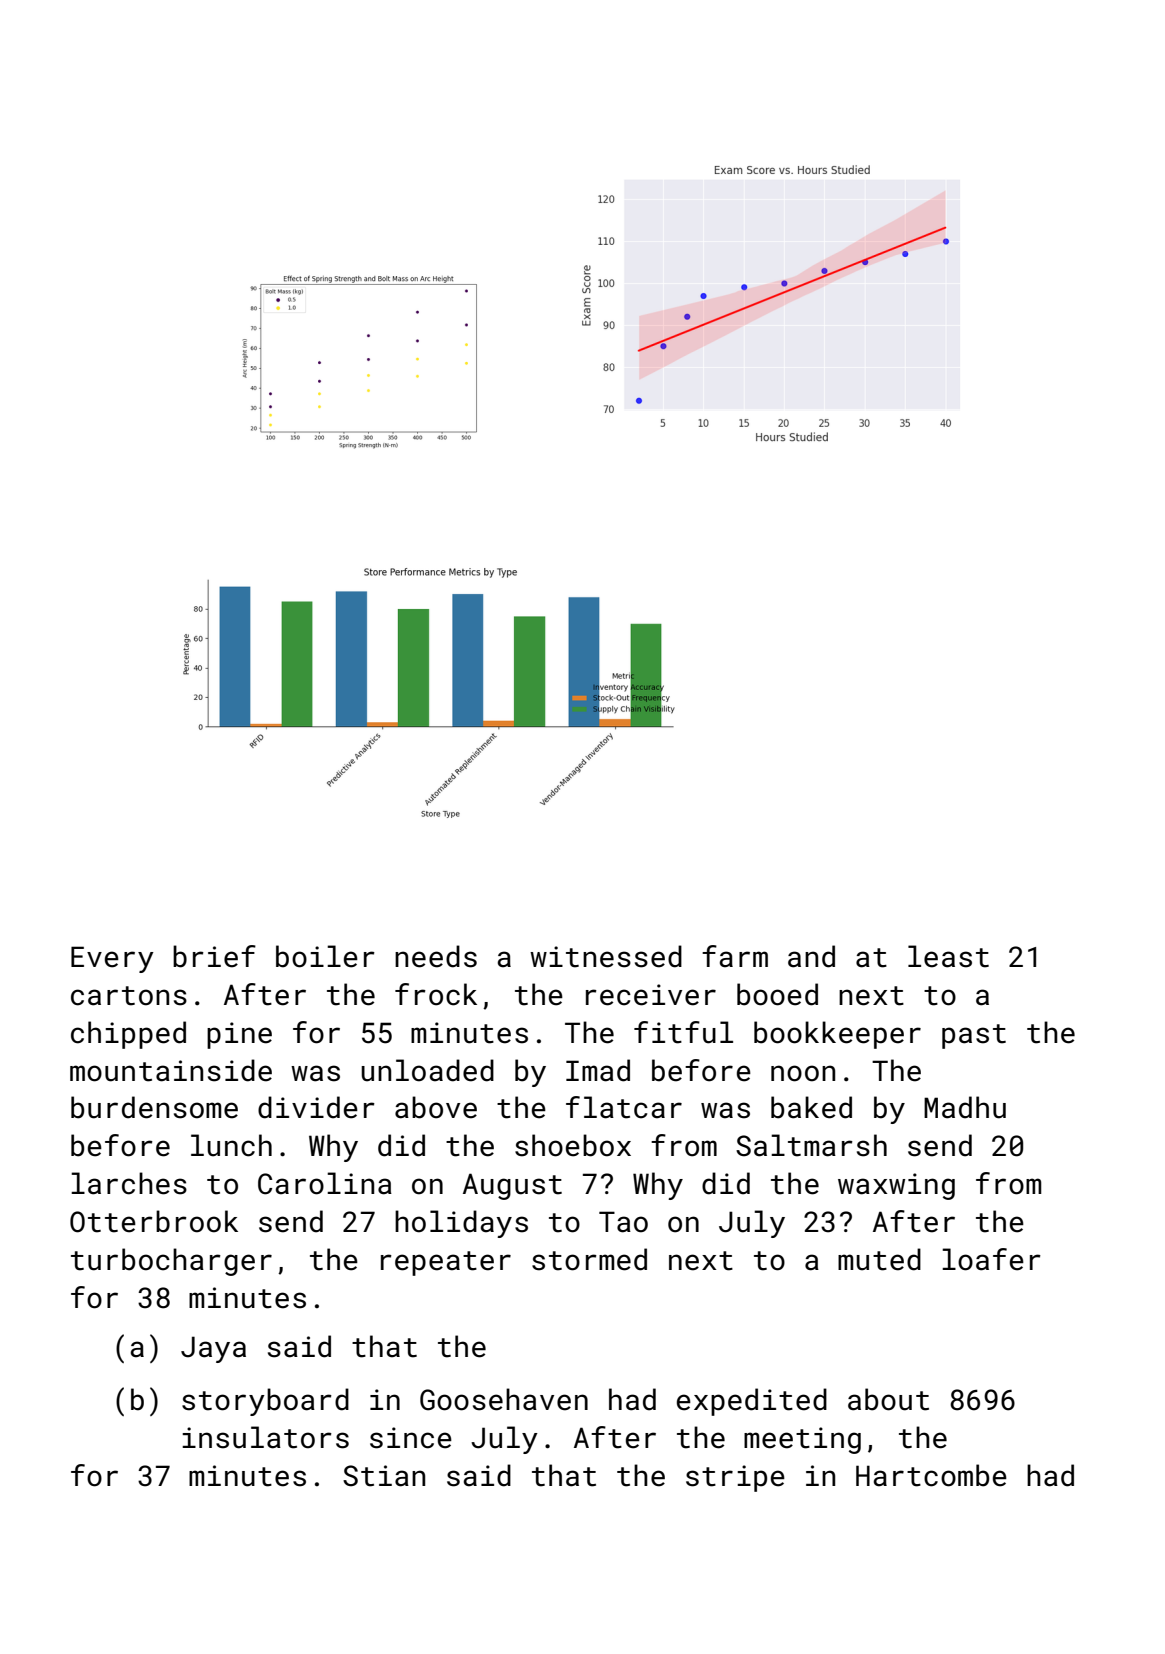 The image size is (1165, 1654). I want to click on Stian, so click(384, 1476).
